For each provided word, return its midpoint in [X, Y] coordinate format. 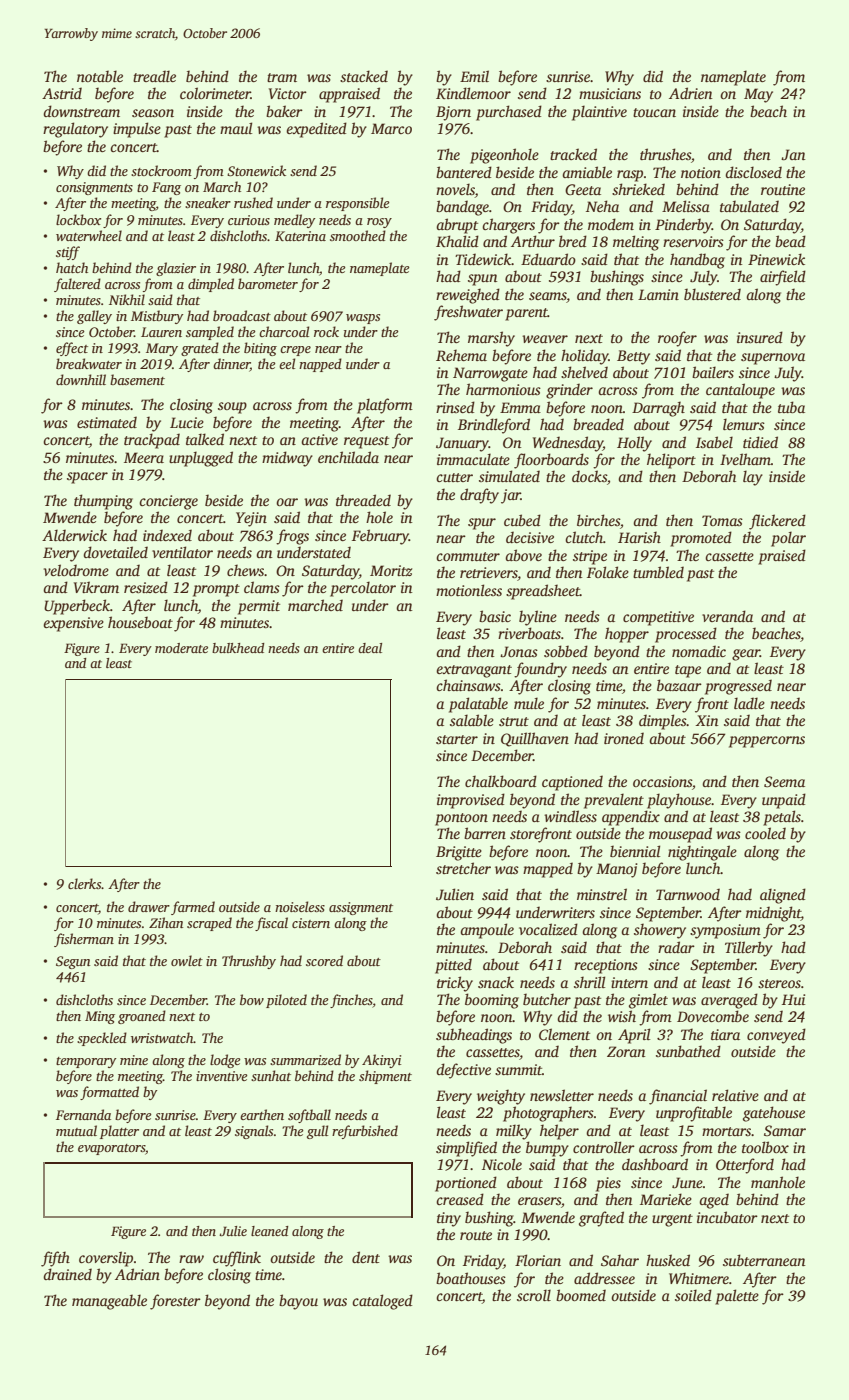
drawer [149, 906]
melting [636, 243]
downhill [81, 379]
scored [324, 960]
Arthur [533, 241]
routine [783, 189]
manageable [109, 1302]
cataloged [382, 1302]
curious [249, 220]
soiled [693, 1295]
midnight [773, 914]
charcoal [284, 331]
